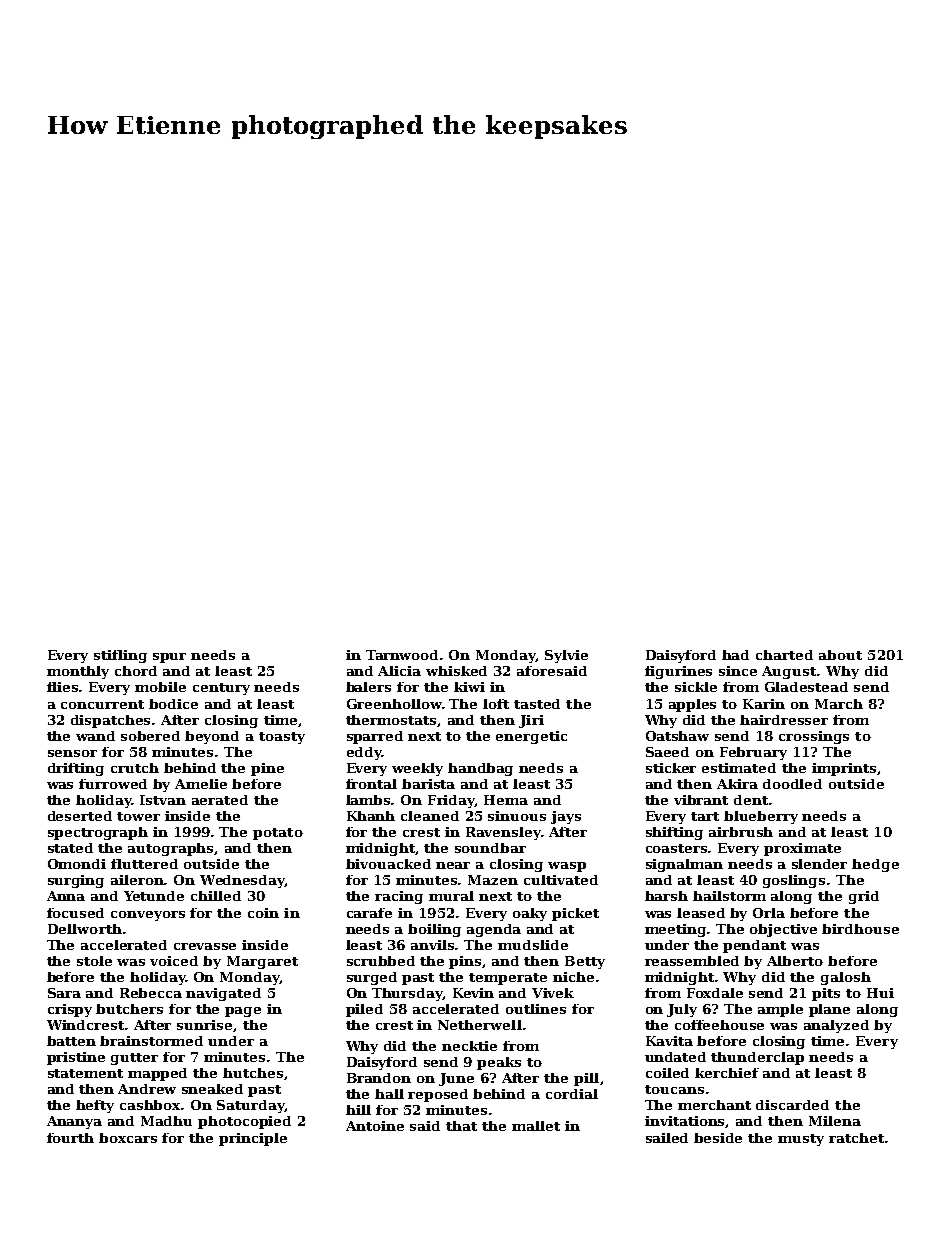 This screenshot has height=1233, width=952. Describe the element at coordinates (864, 897) in the screenshot. I see `grid` at that location.
